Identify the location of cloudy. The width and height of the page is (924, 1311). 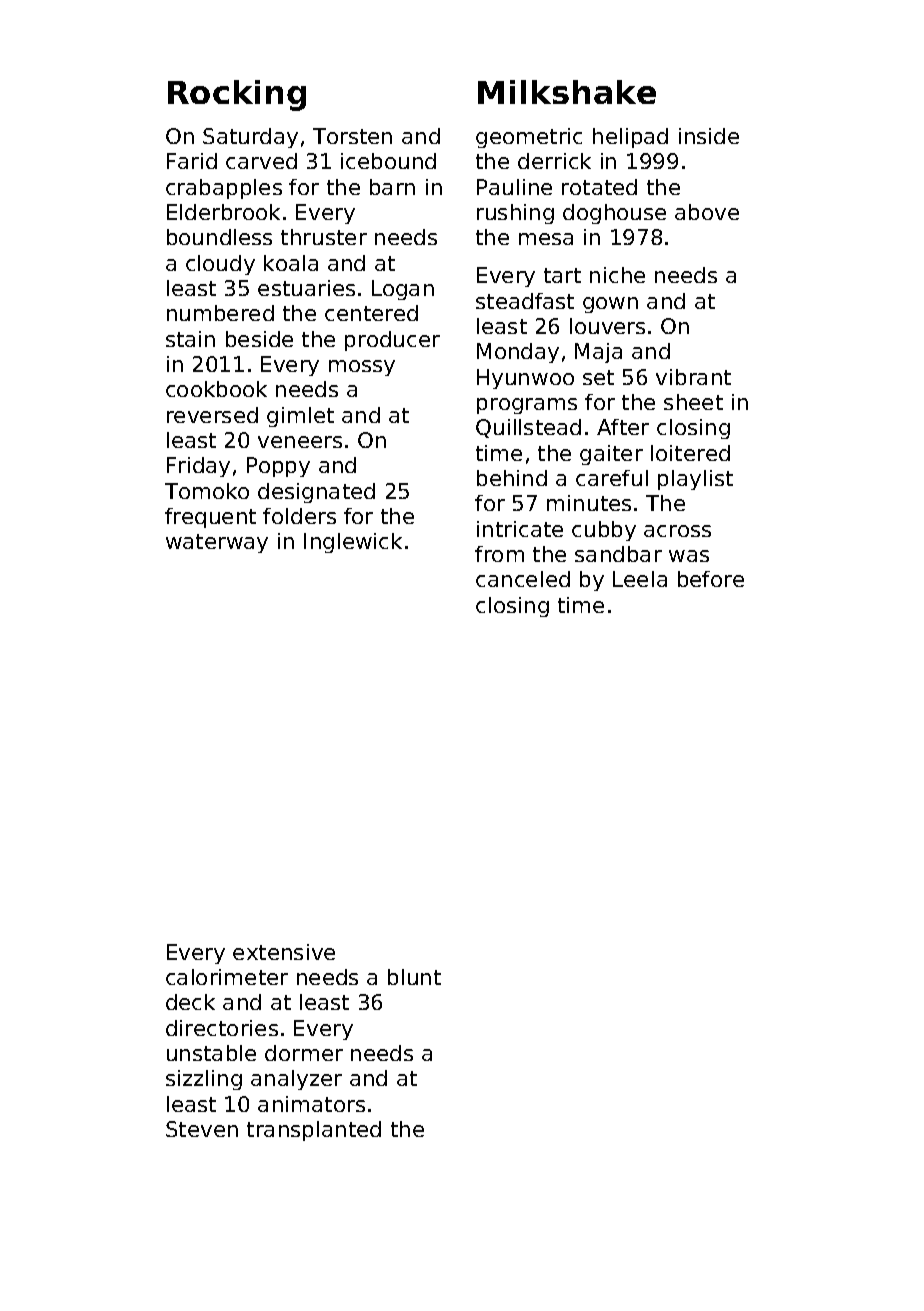
(220, 265).
